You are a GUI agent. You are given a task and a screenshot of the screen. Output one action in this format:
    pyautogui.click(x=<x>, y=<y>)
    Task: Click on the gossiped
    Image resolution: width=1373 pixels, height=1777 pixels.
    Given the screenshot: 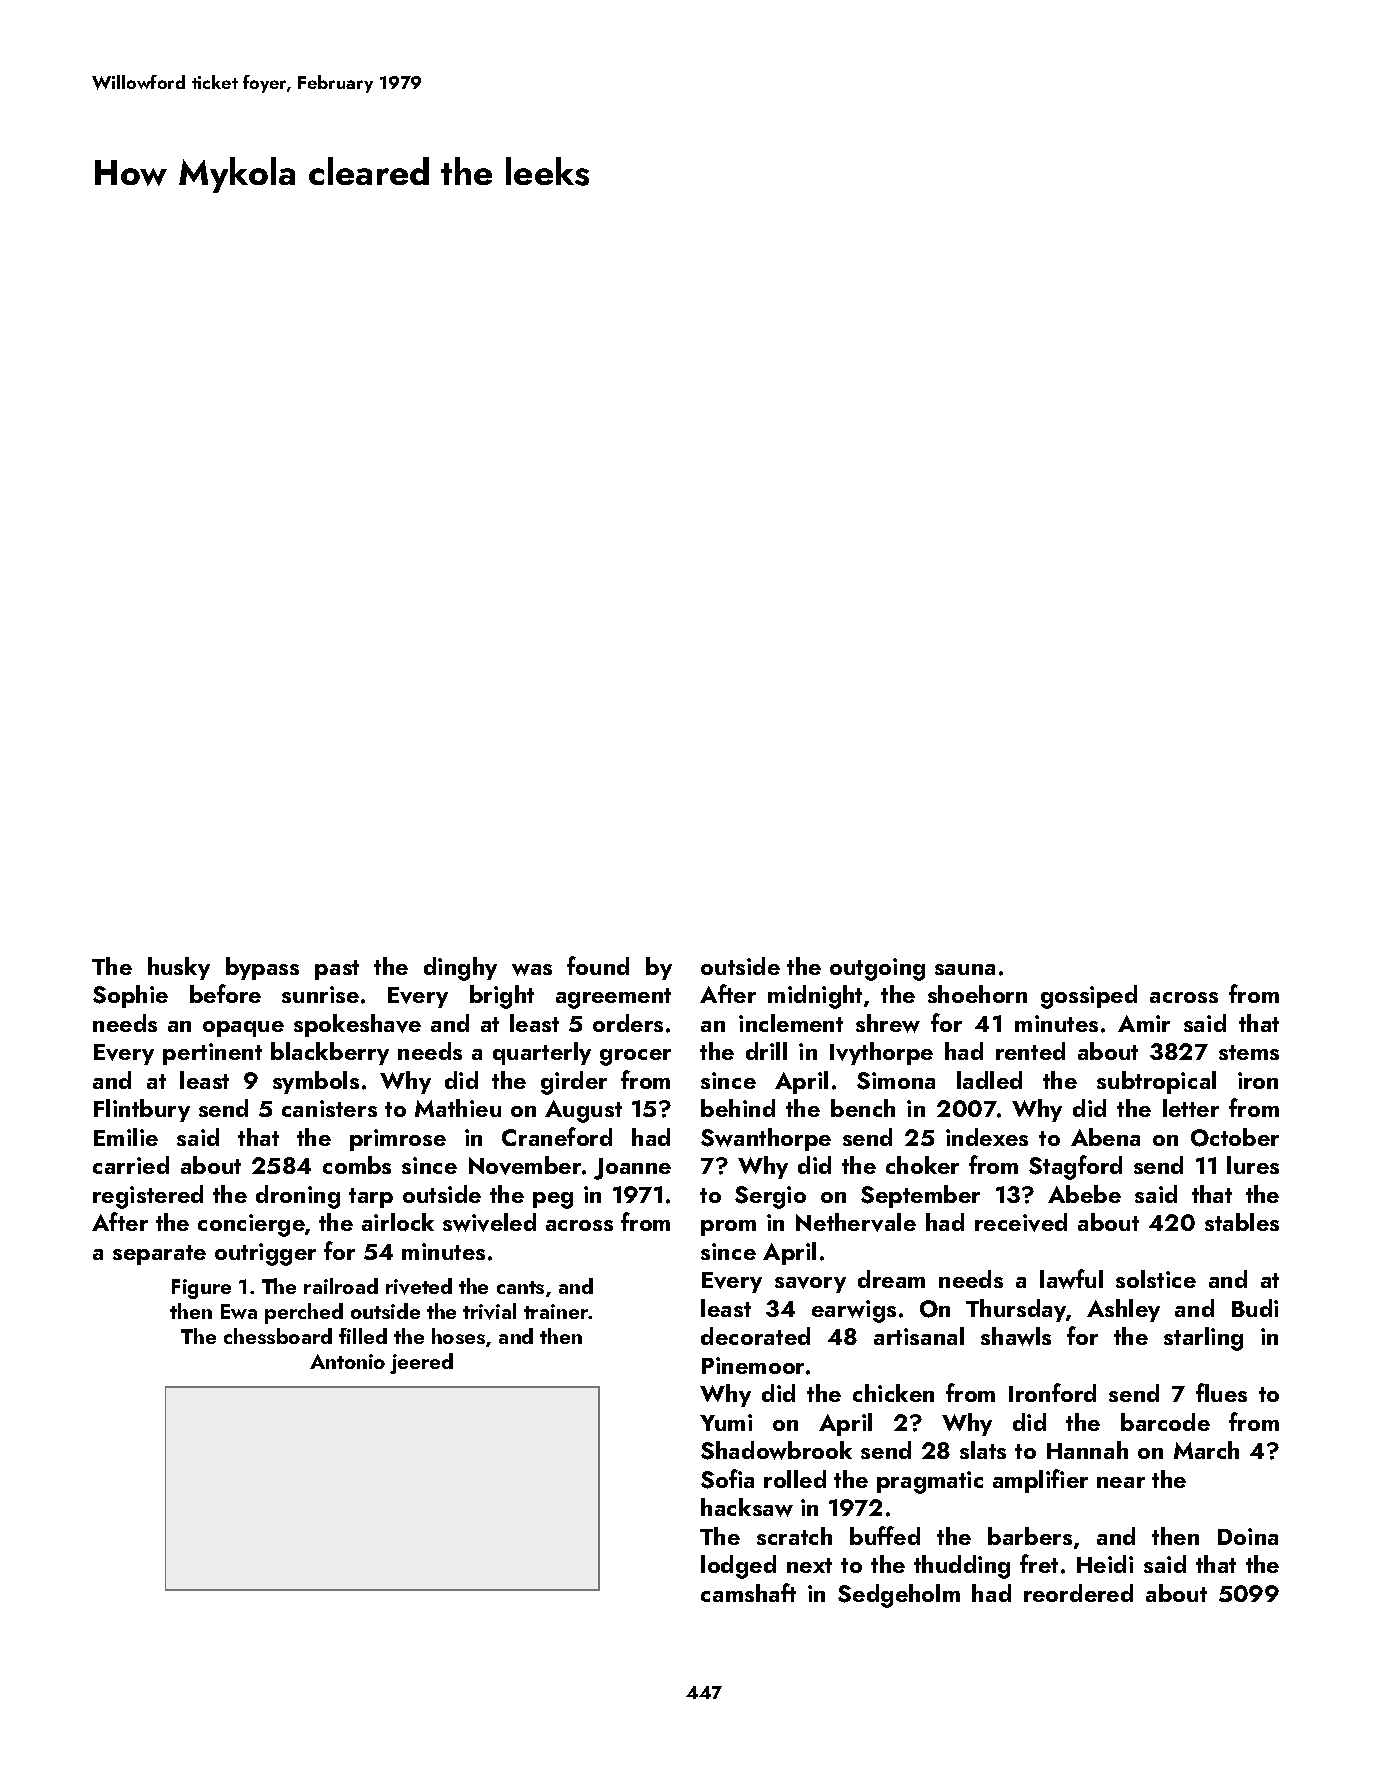 What is the action you would take?
    pyautogui.click(x=1089, y=997)
